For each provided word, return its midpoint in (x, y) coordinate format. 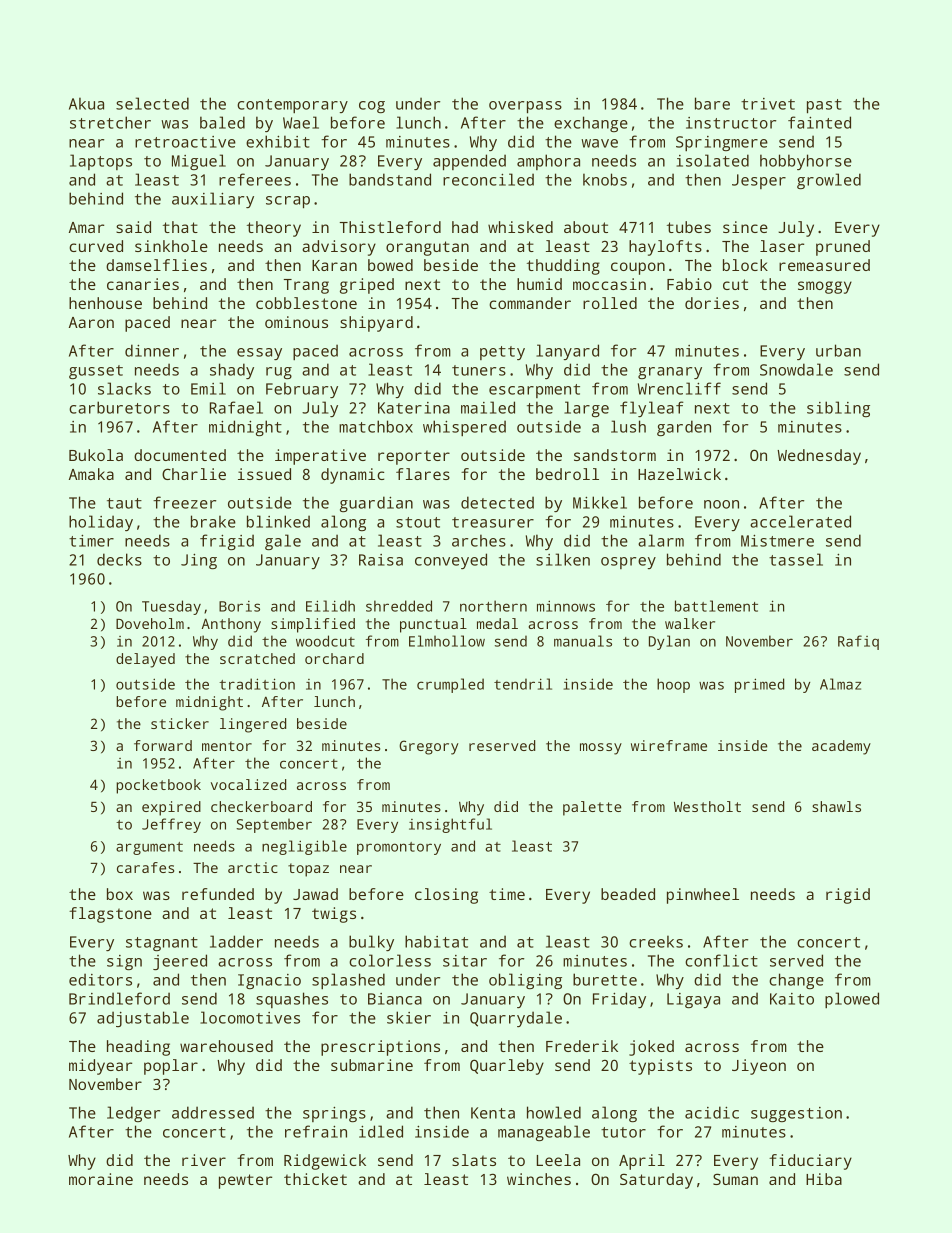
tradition (257, 684)
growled (829, 181)
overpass (525, 107)
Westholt (707, 806)
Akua (86, 104)
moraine (101, 1179)
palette (592, 808)
